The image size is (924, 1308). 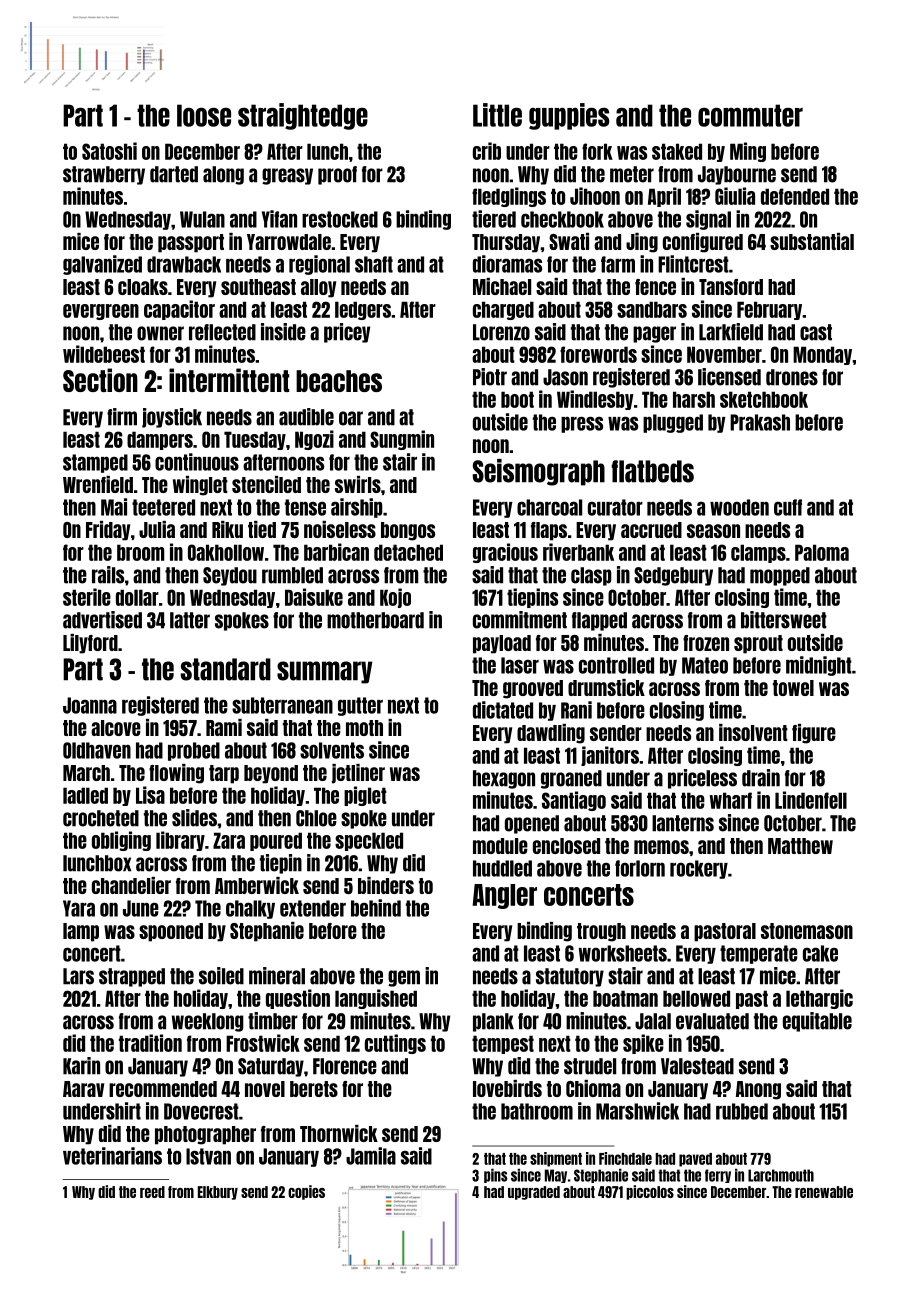 What do you see at coordinates (497, 115) in the image?
I see `Little` at bounding box center [497, 115].
